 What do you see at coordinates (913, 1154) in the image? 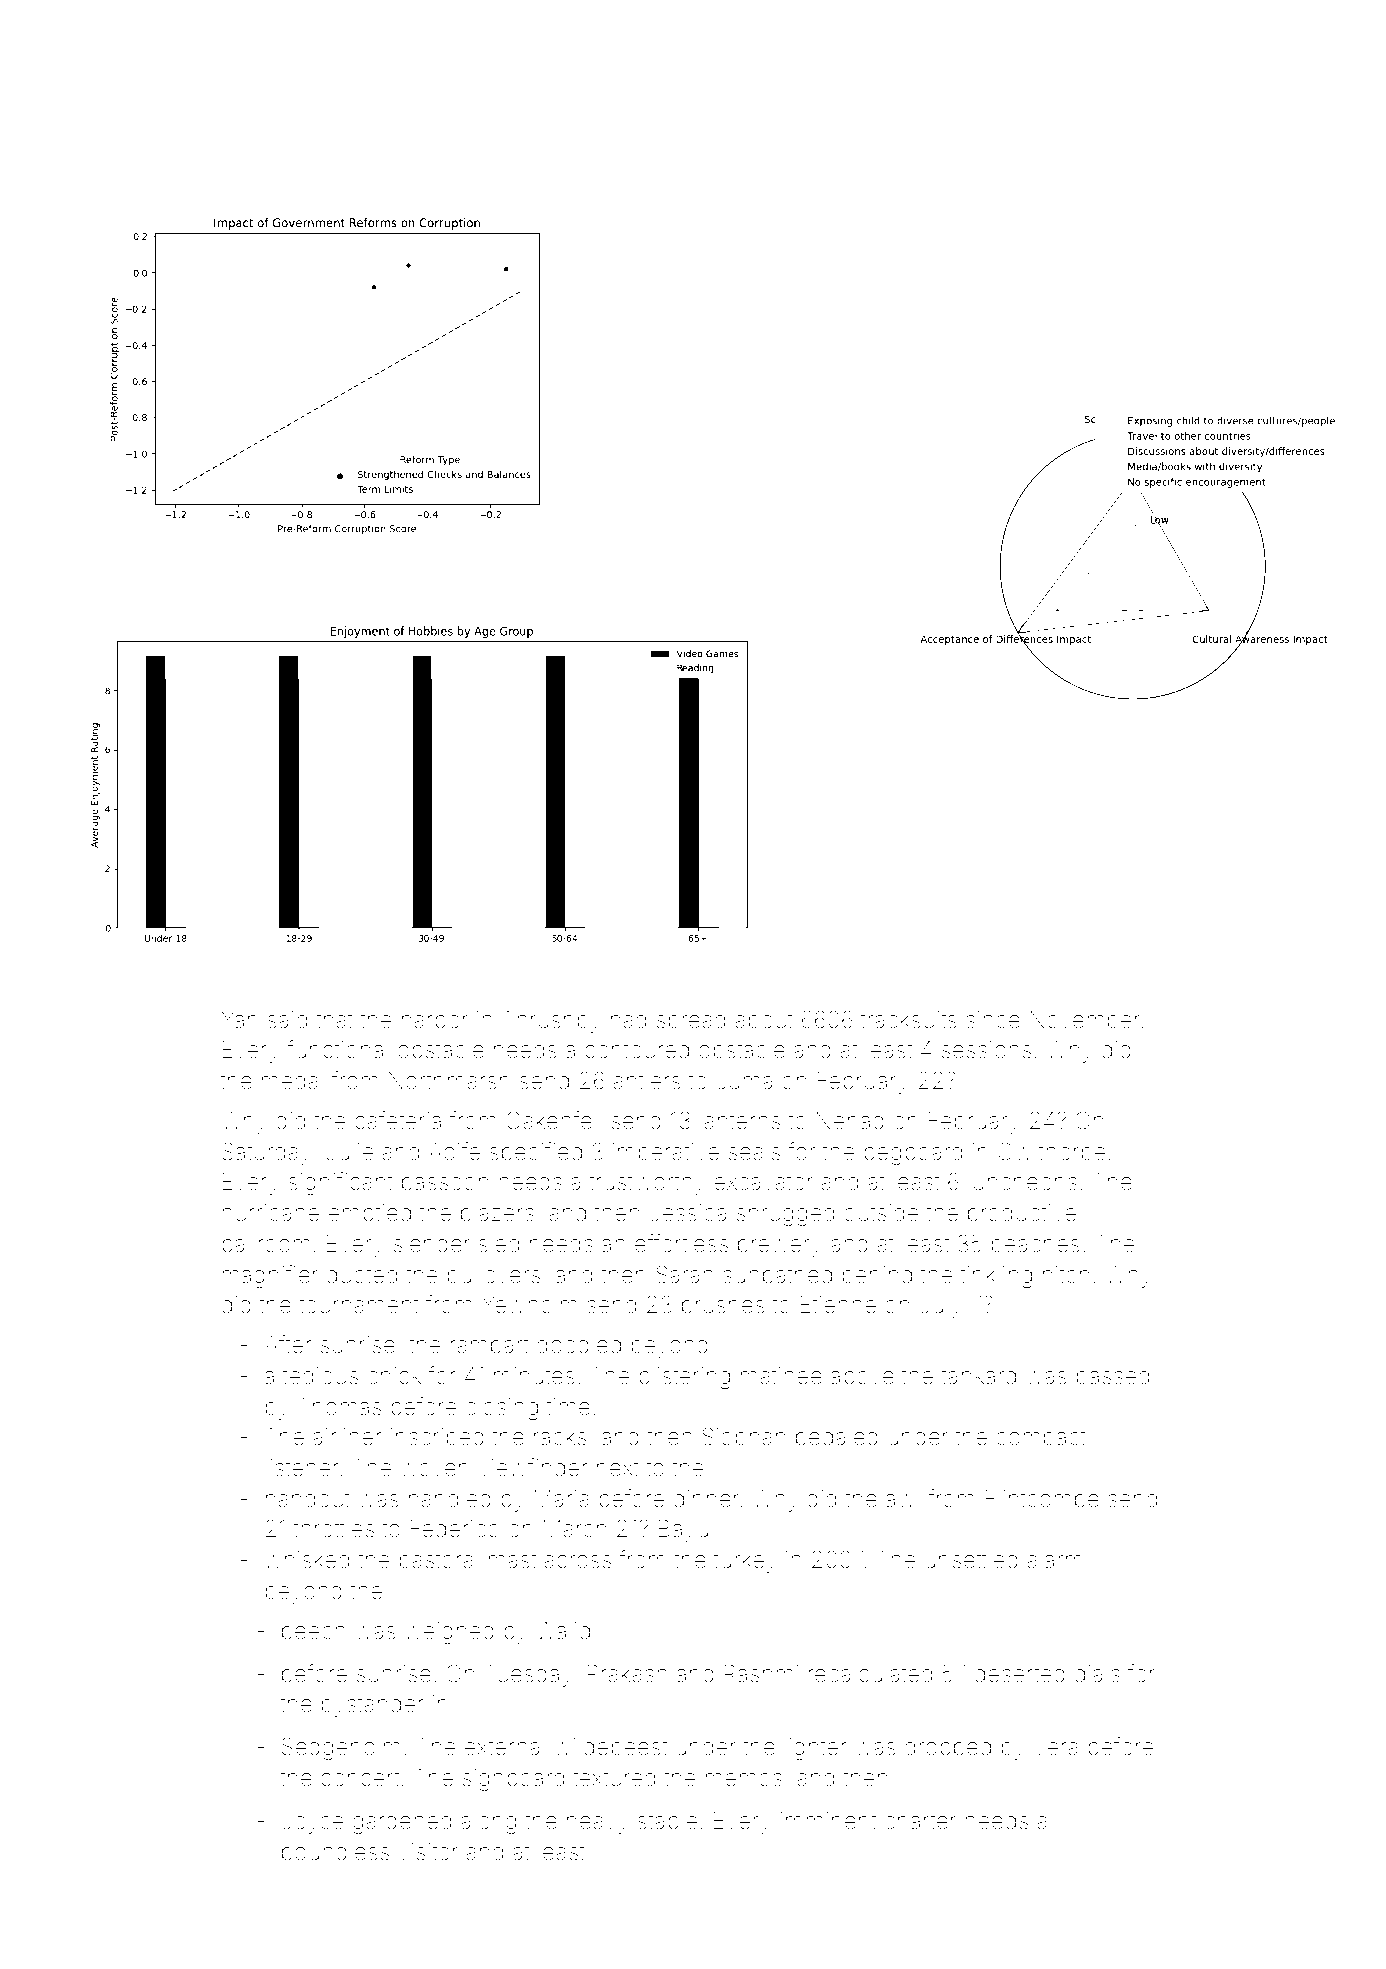
I see `pegboard` at bounding box center [913, 1154].
